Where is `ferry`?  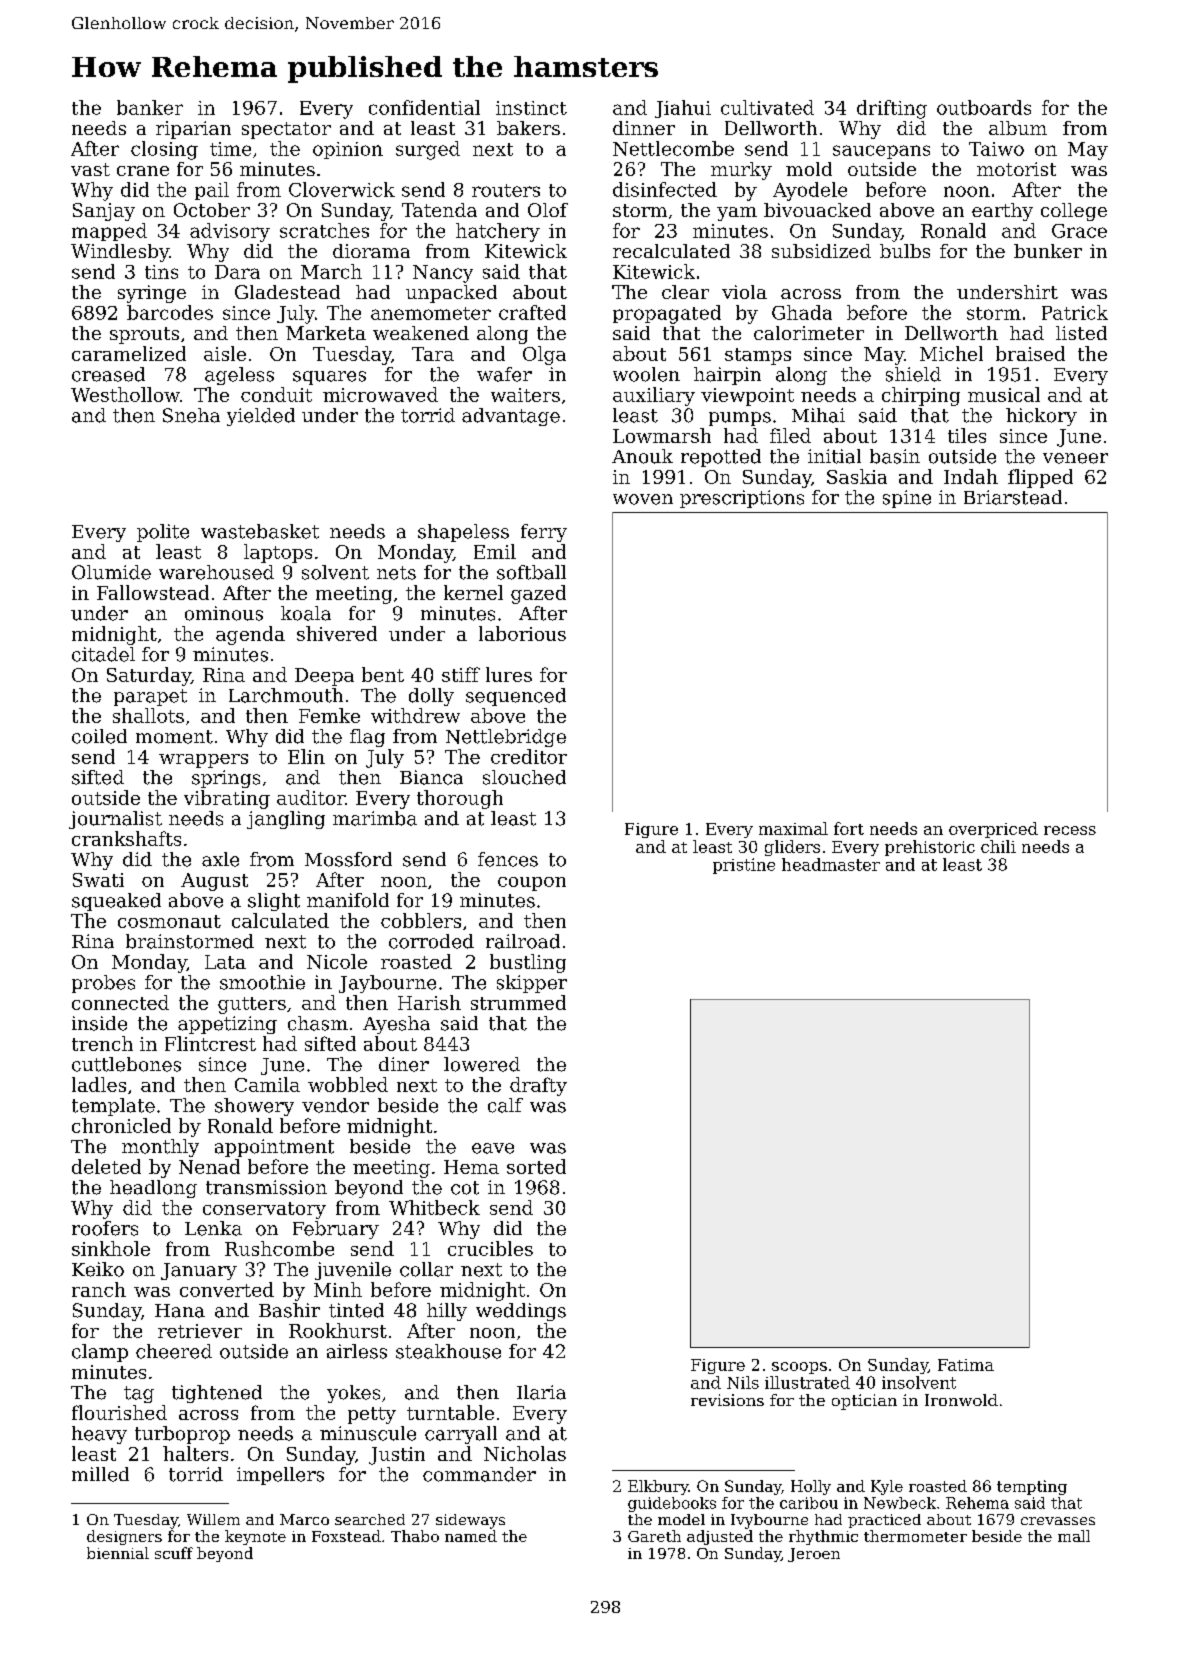
ferry is located at coordinates (544, 533).
